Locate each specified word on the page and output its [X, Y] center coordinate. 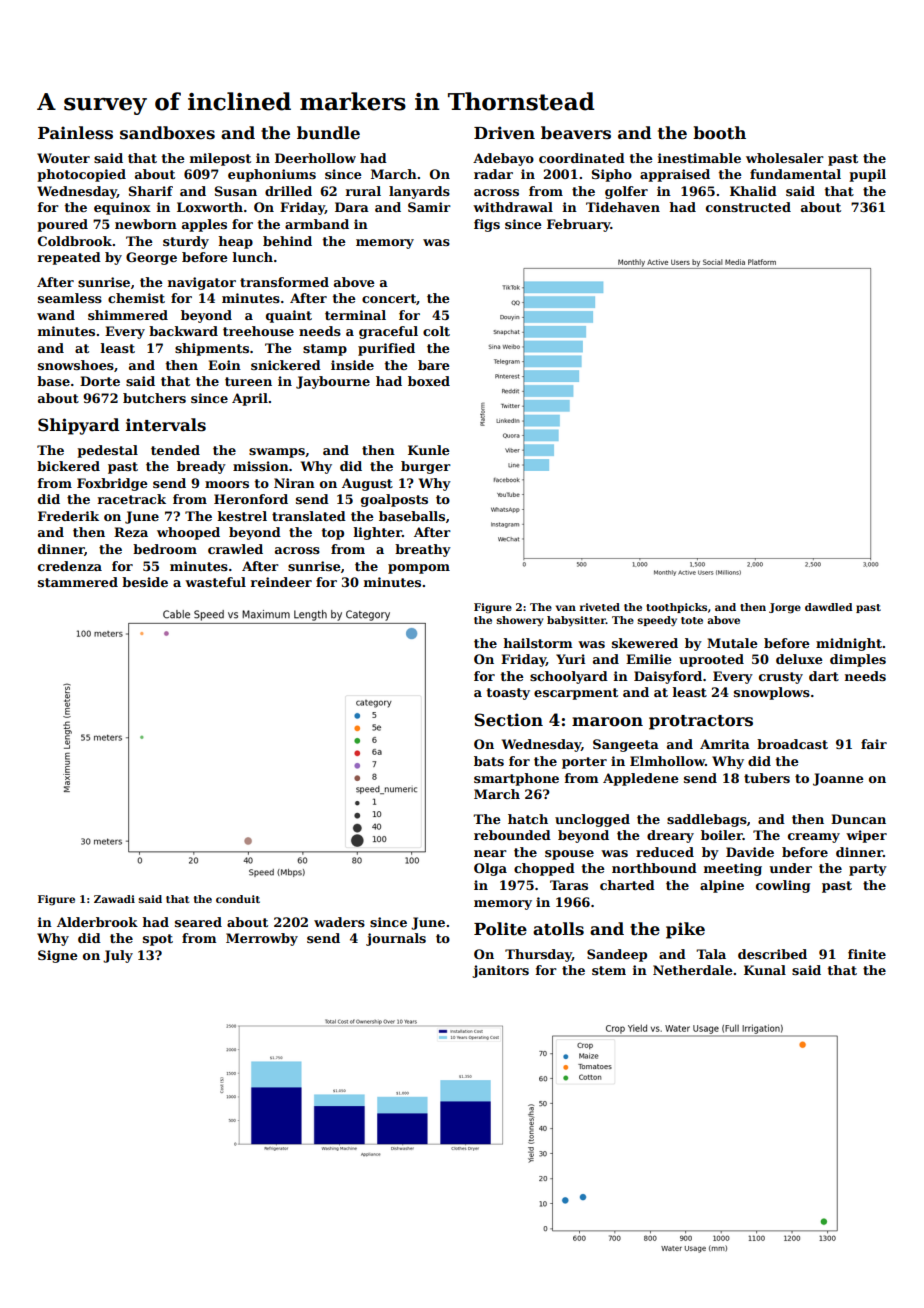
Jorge [785, 608]
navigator [202, 283]
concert [389, 298]
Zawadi [114, 899]
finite [867, 954]
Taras [569, 885]
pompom [419, 569]
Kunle [429, 450]
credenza [70, 566]
